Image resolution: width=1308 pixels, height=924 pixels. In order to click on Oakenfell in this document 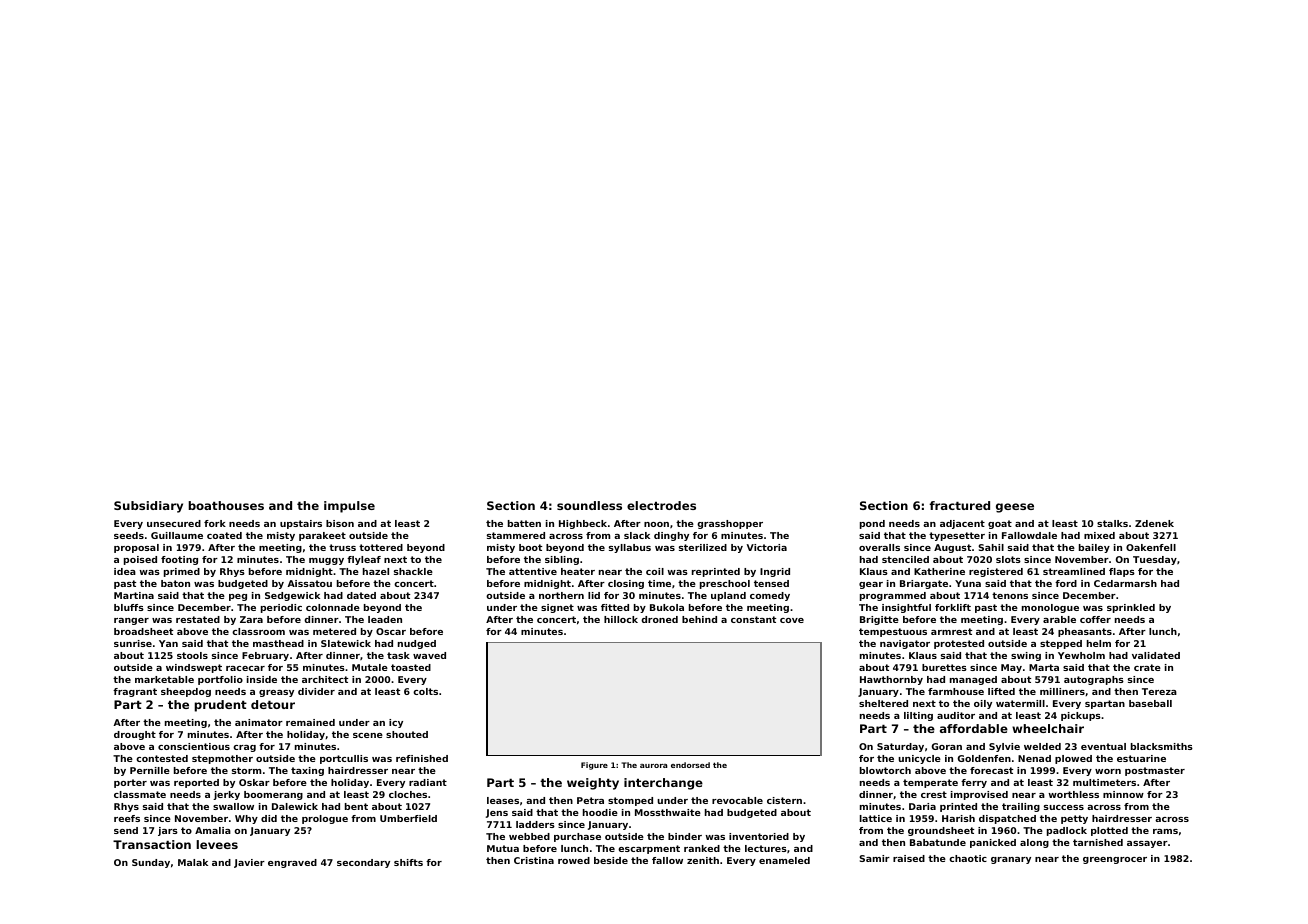, I will do `click(1151, 547)`.
